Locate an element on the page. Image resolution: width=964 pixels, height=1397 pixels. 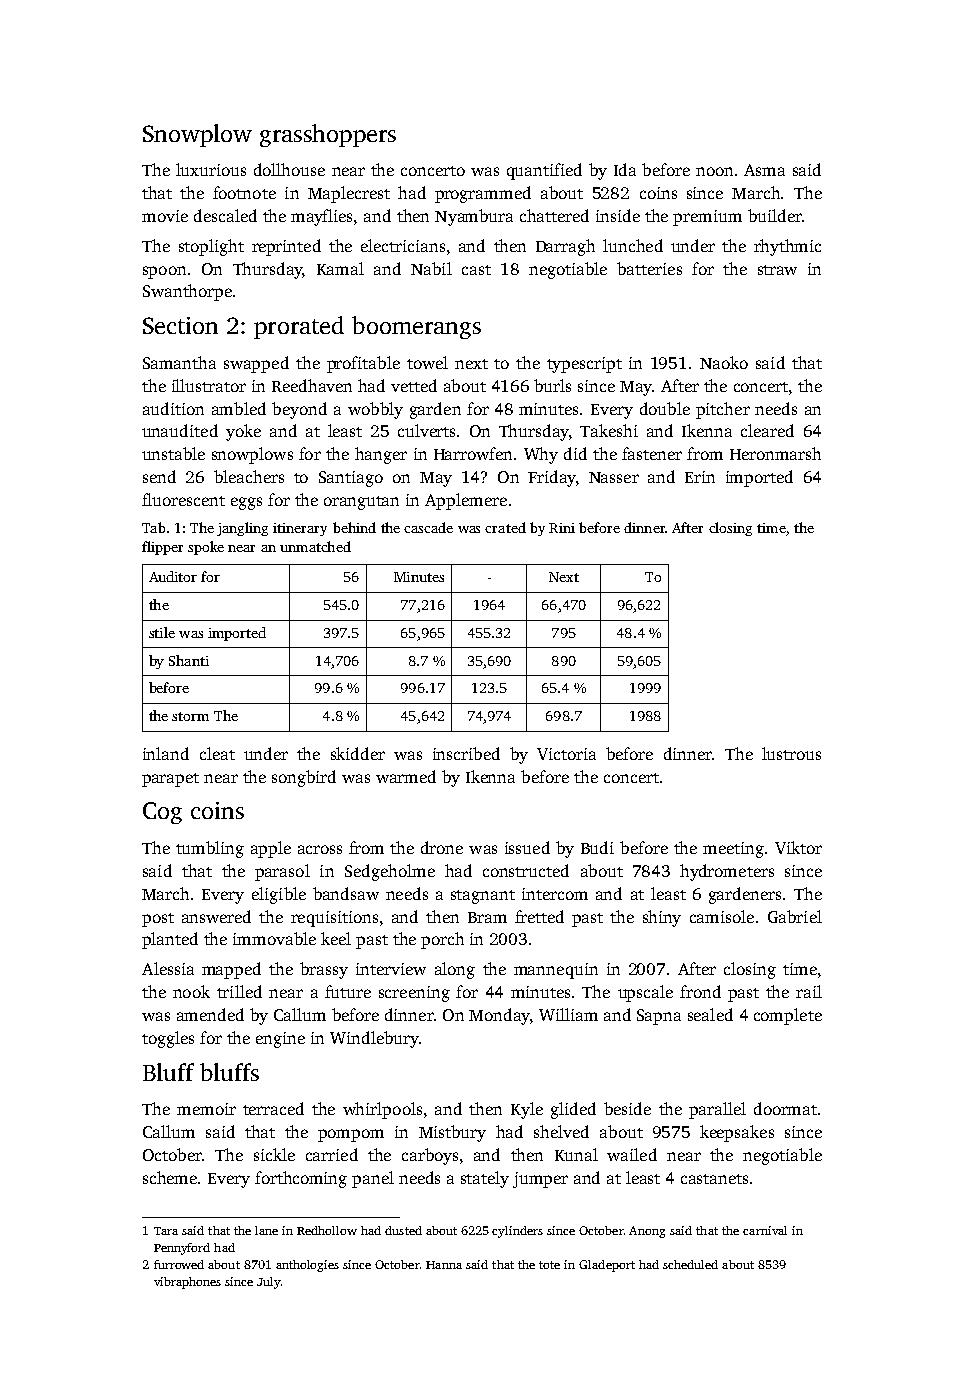
noon is located at coordinates (714, 171).
